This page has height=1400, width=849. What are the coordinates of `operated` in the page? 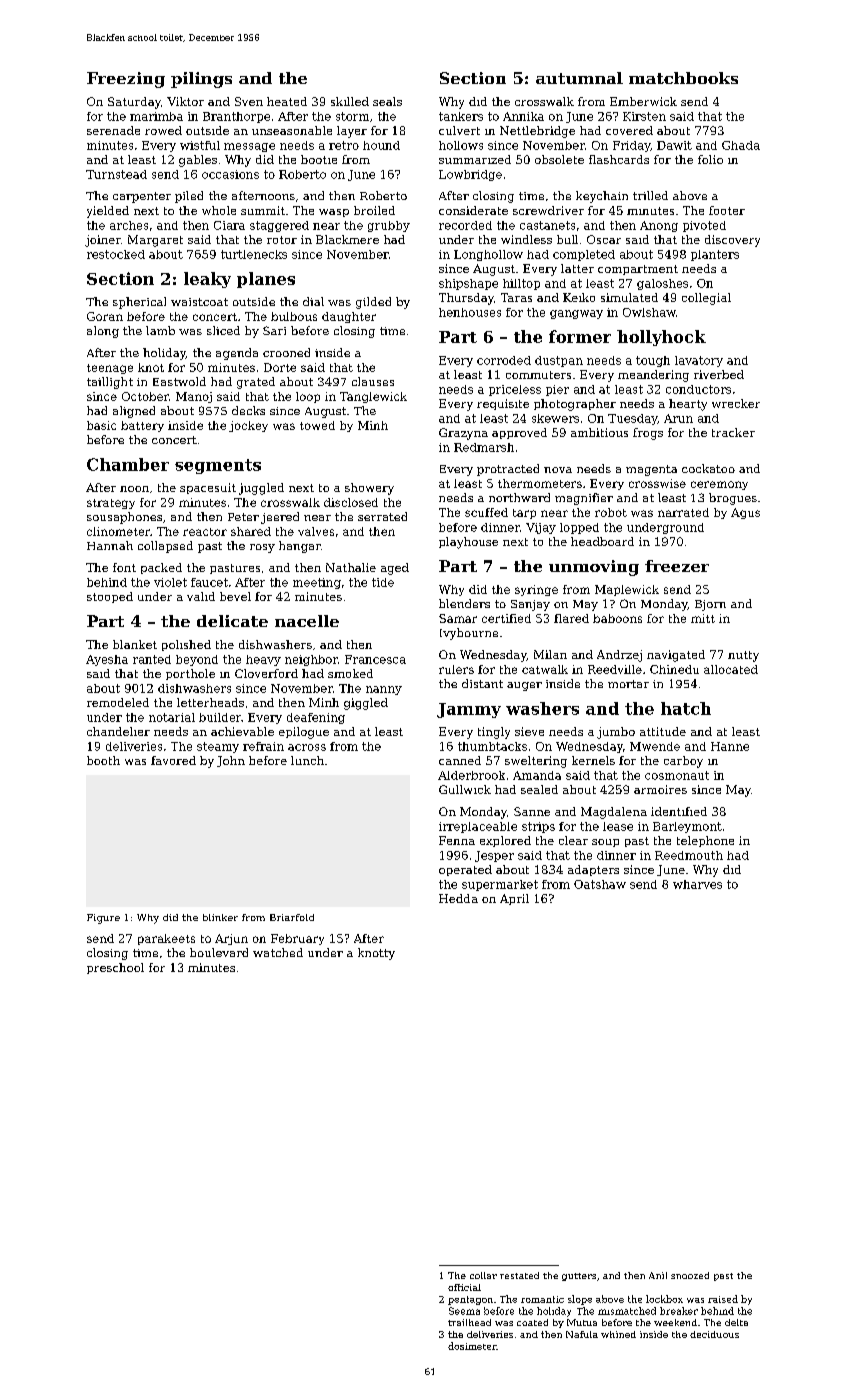 It's located at (465, 870).
